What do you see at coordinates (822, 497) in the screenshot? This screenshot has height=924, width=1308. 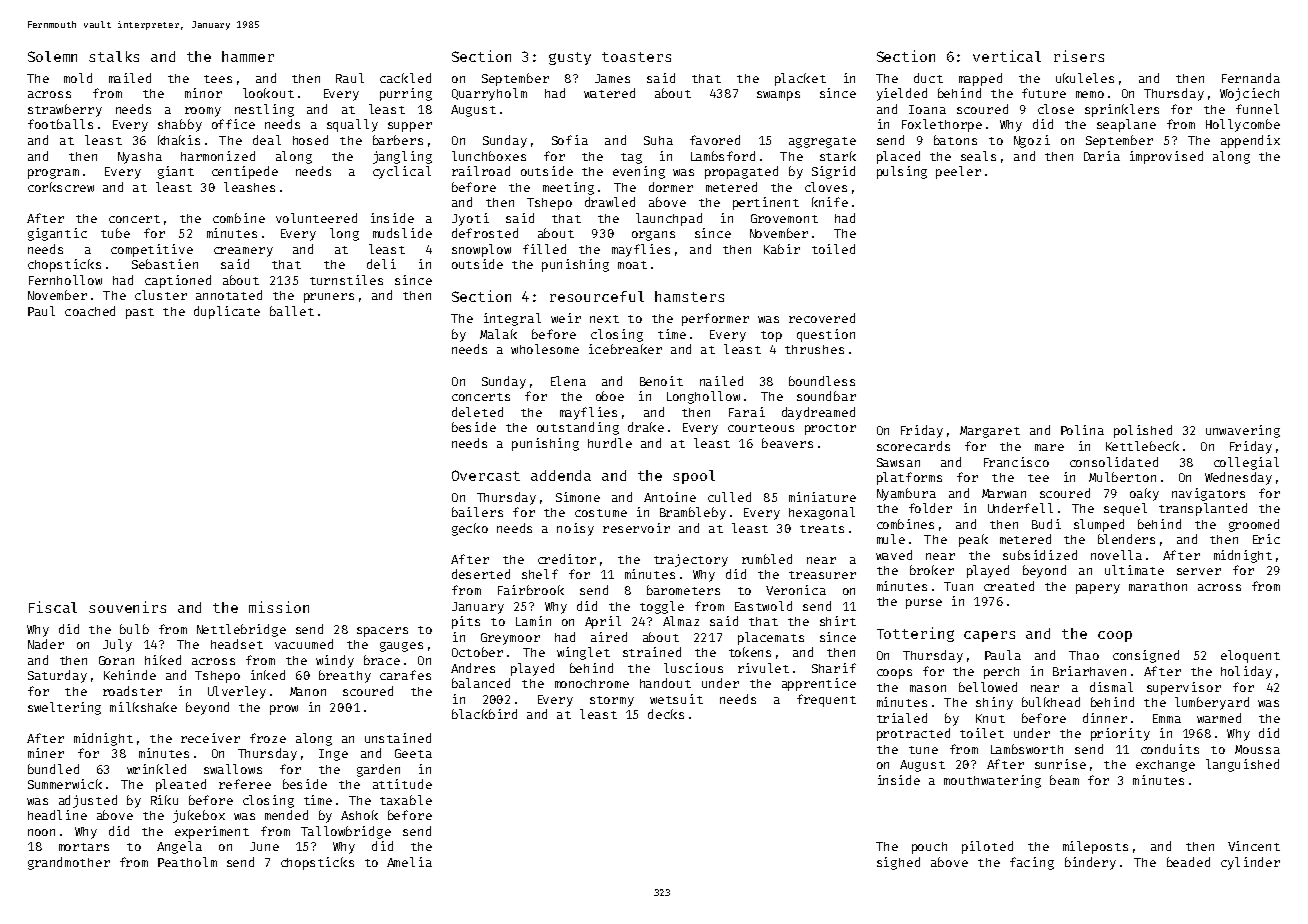 I see `miniature` at bounding box center [822, 497].
